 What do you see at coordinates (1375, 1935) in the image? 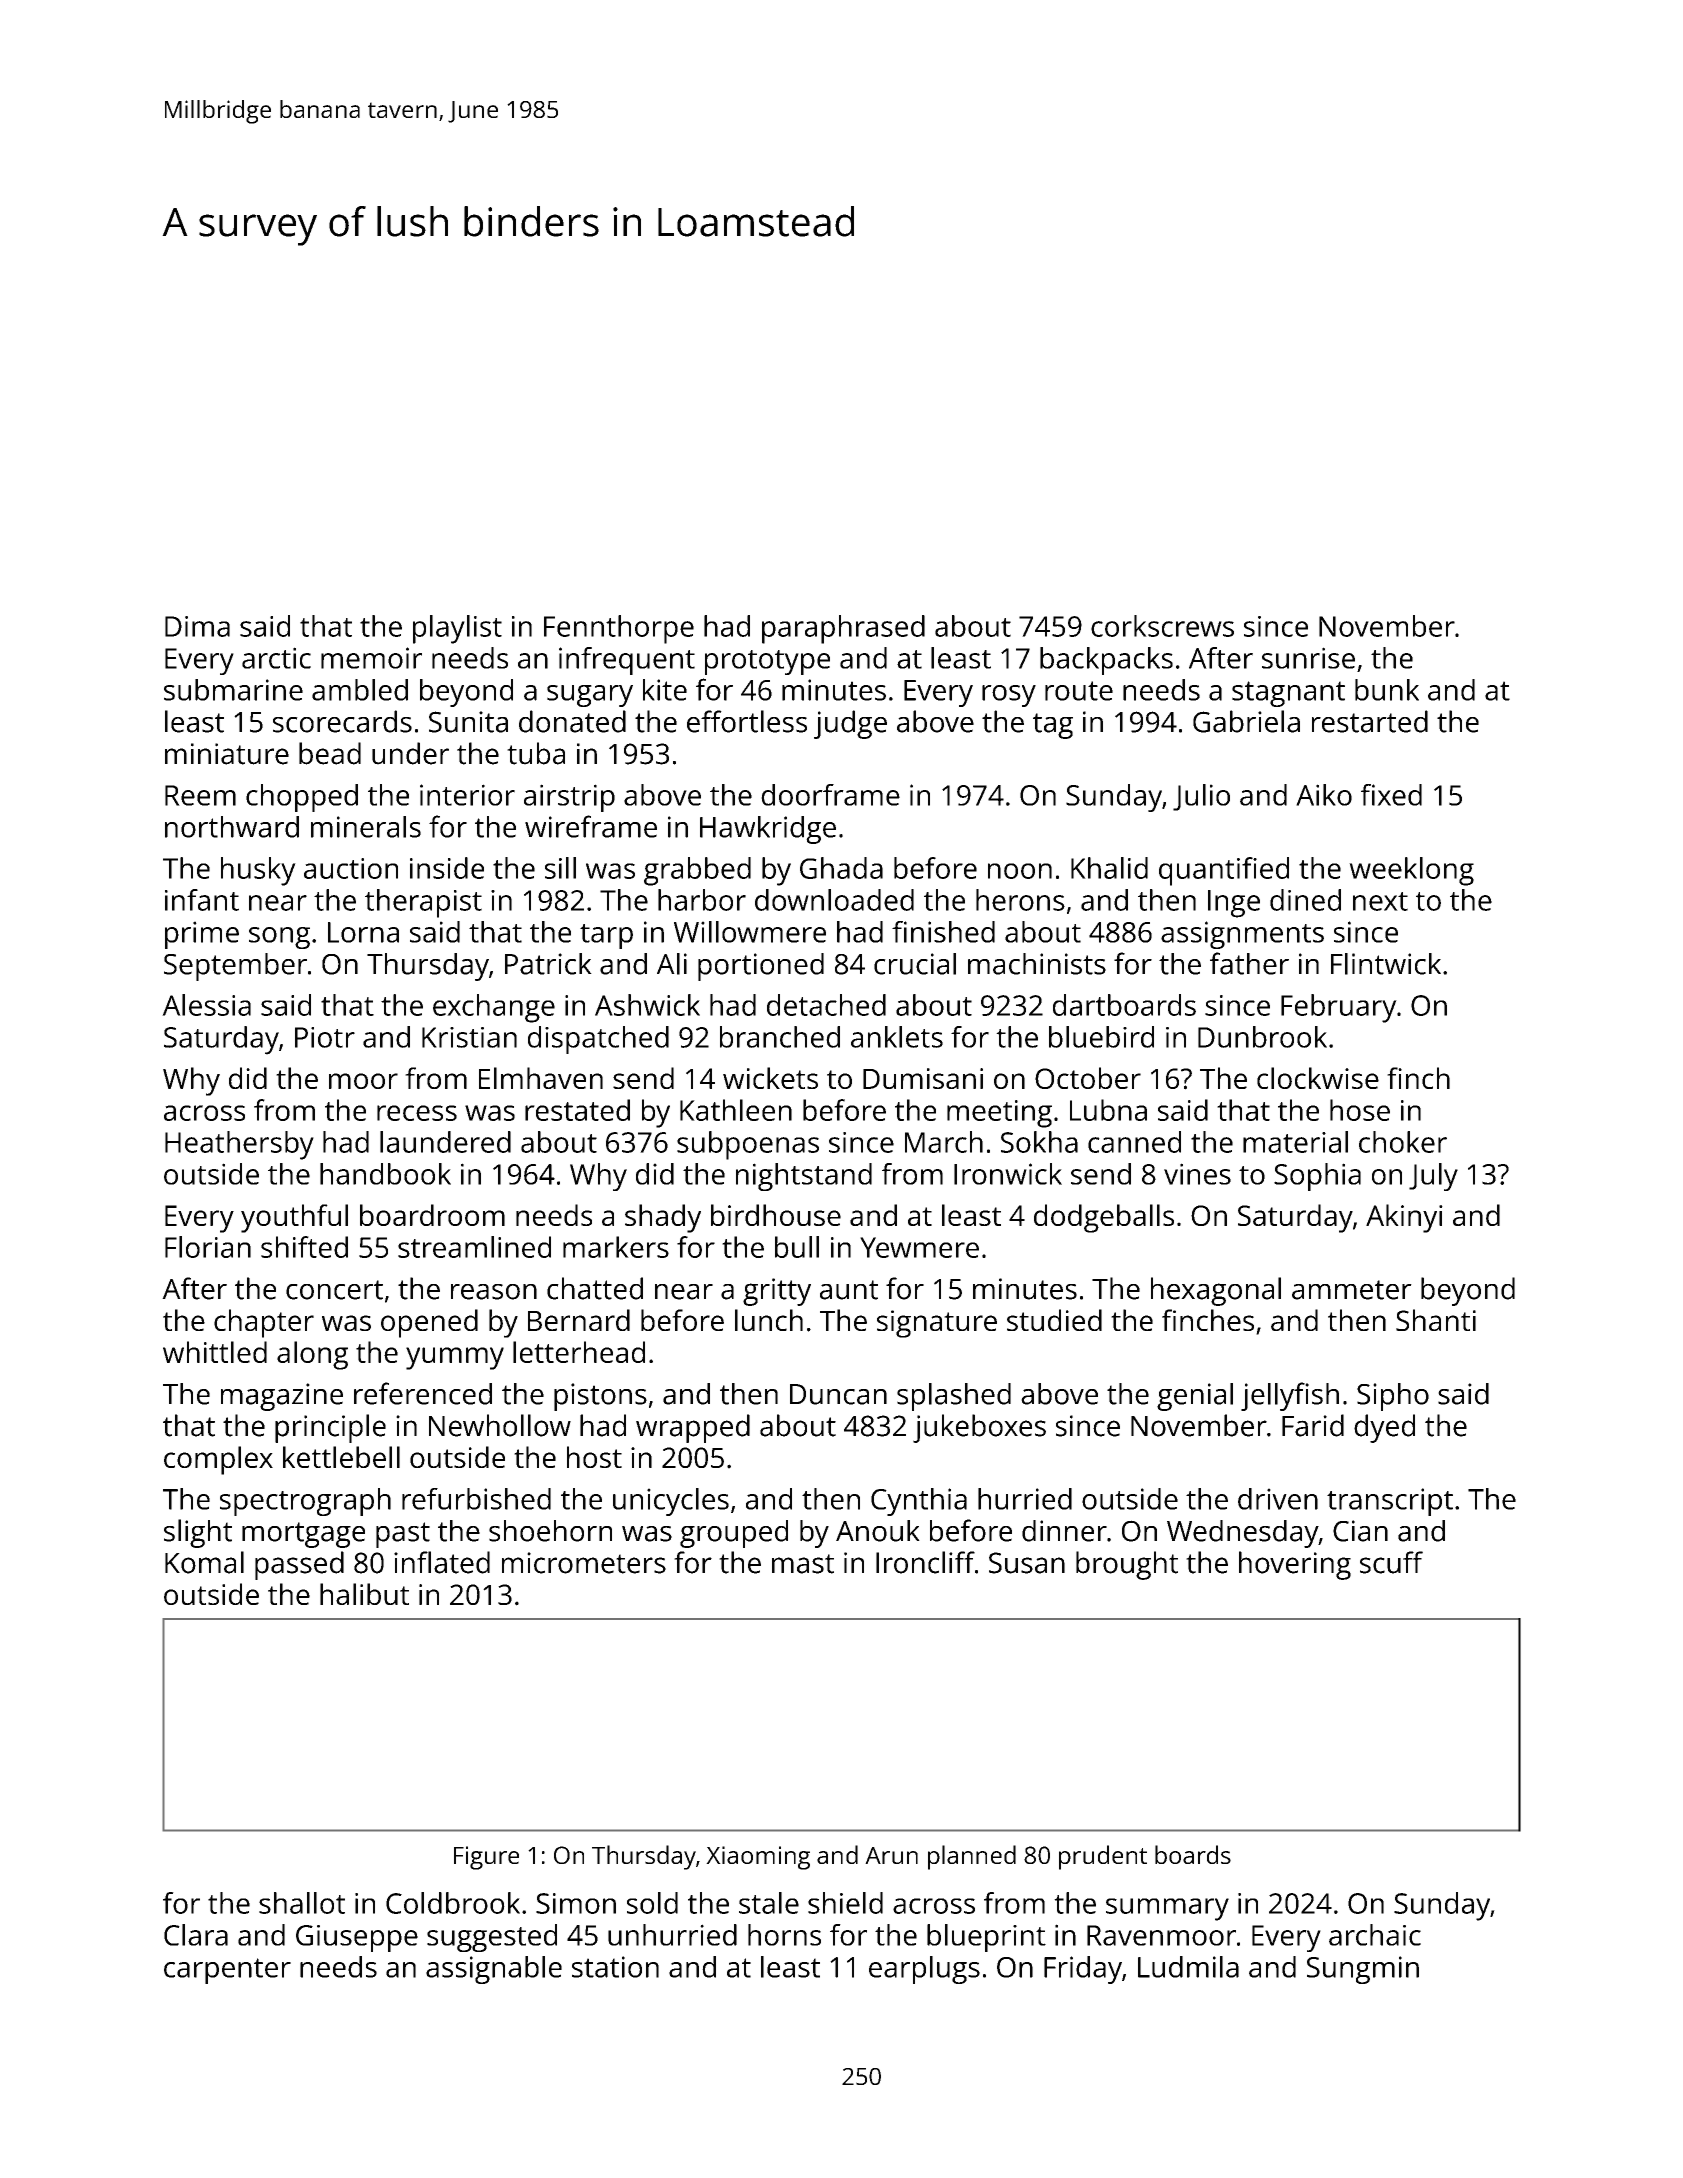
I see `archaic` at bounding box center [1375, 1935].
